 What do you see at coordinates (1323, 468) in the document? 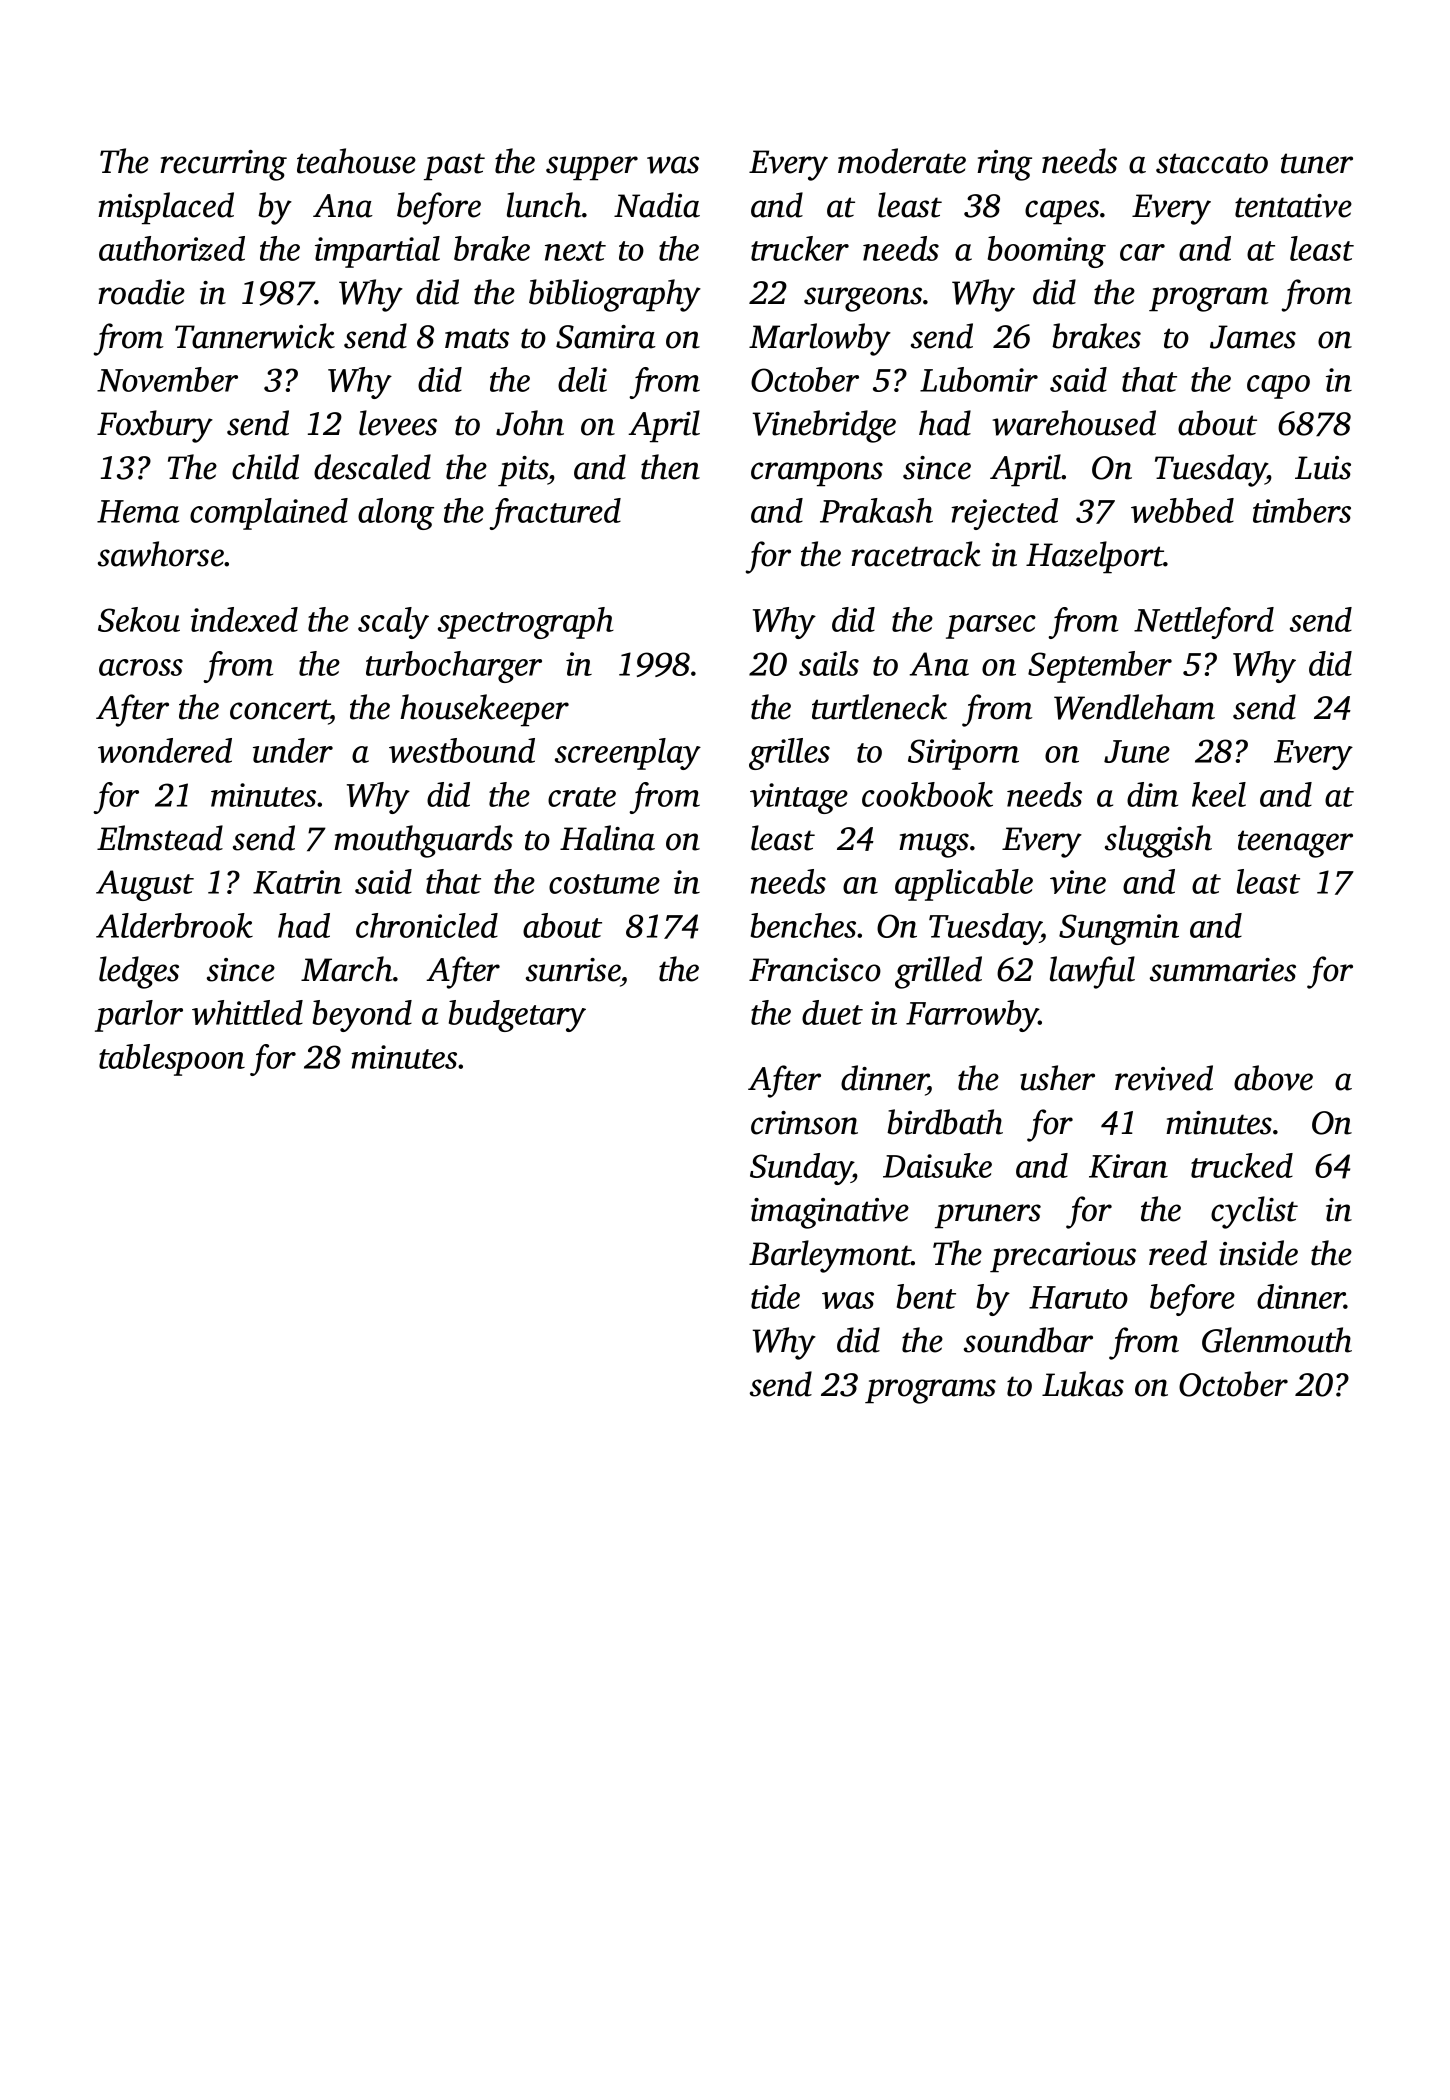
I see `Luis` at bounding box center [1323, 468].
